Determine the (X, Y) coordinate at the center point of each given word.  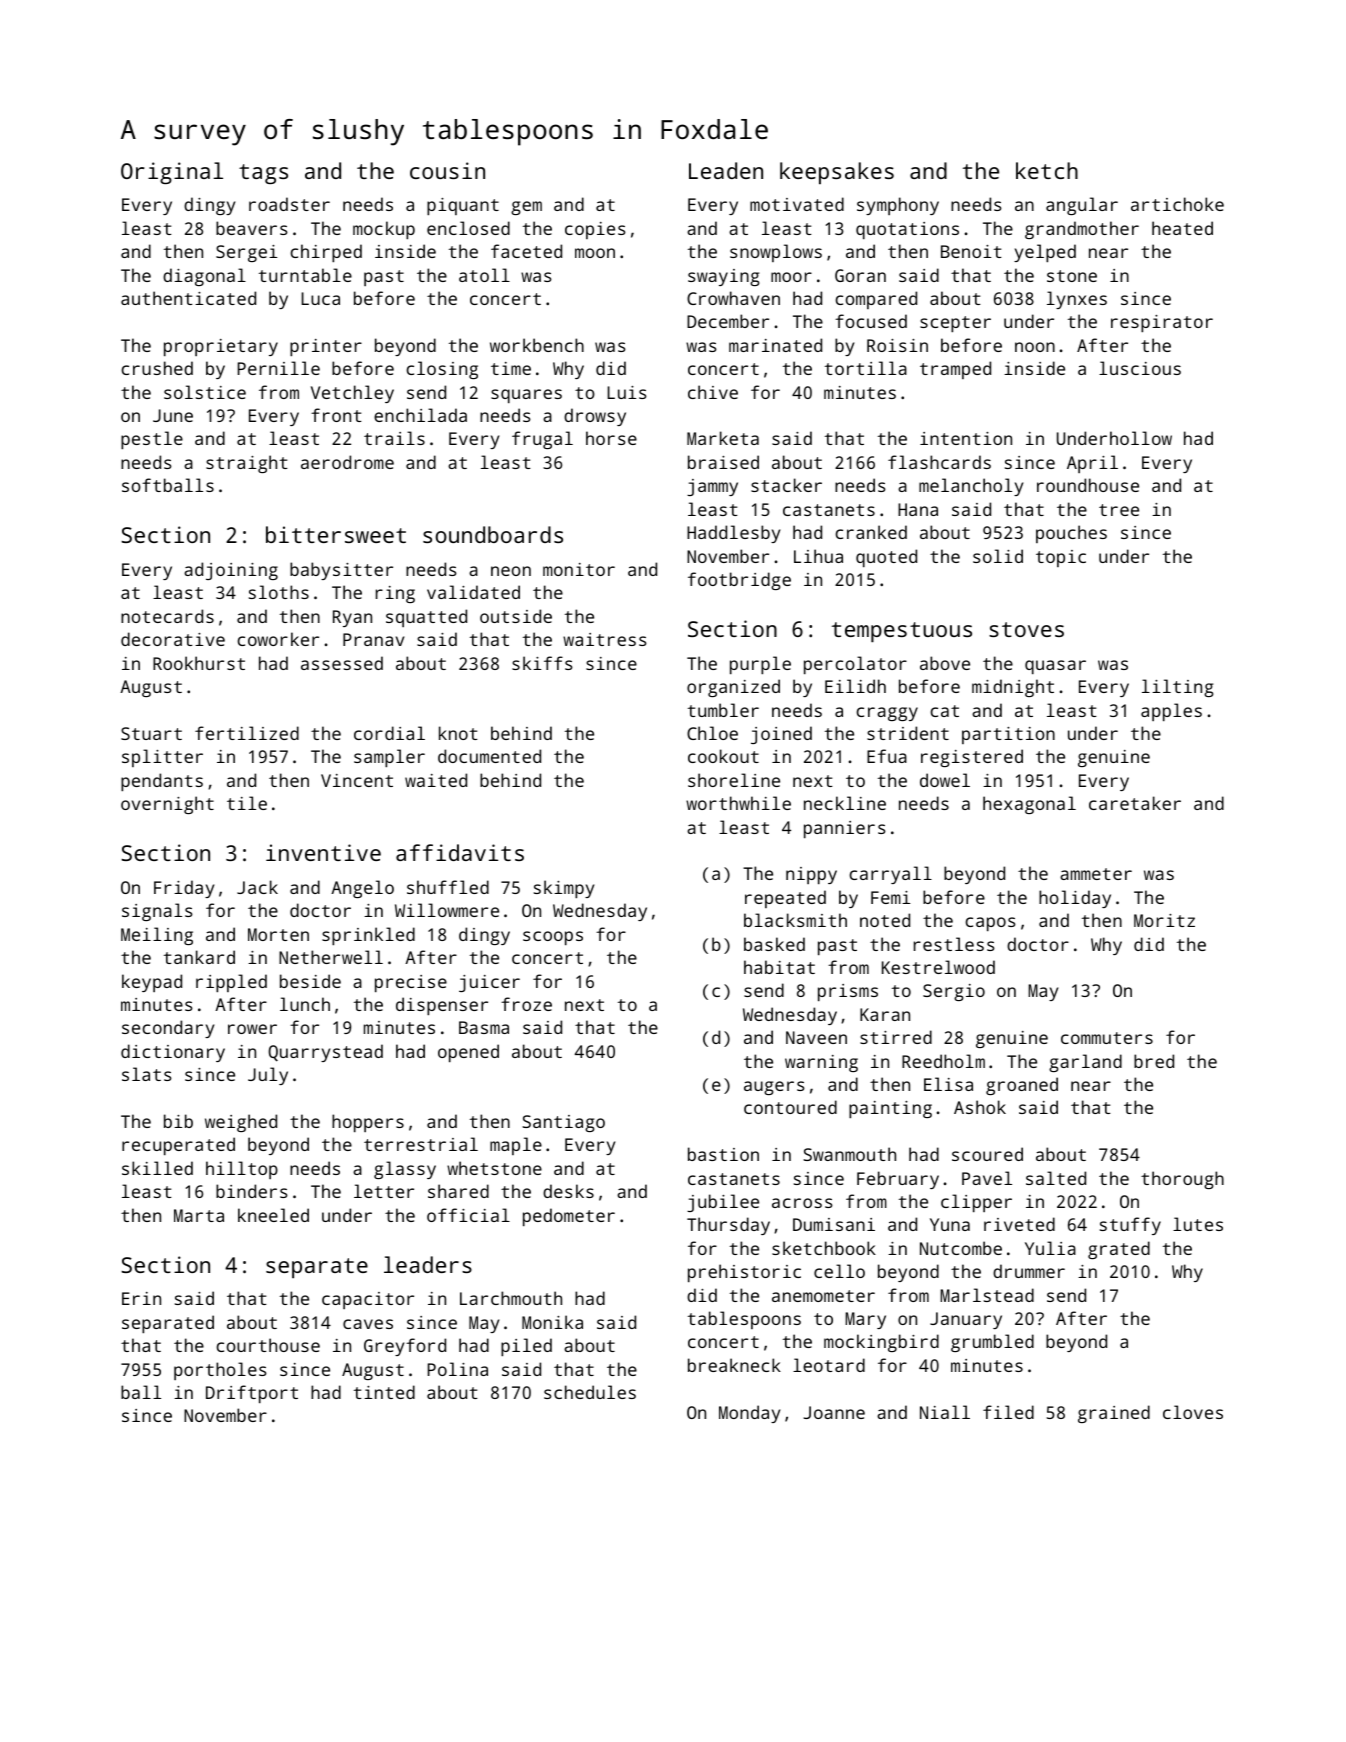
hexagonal (1029, 805)
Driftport (252, 1394)
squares (526, 396)
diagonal (204, 277)
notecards (167, 616)
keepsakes (837, 173)
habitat (779, 967)
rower (252, 1029)
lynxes (1077, 300)
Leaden (726, 170)
